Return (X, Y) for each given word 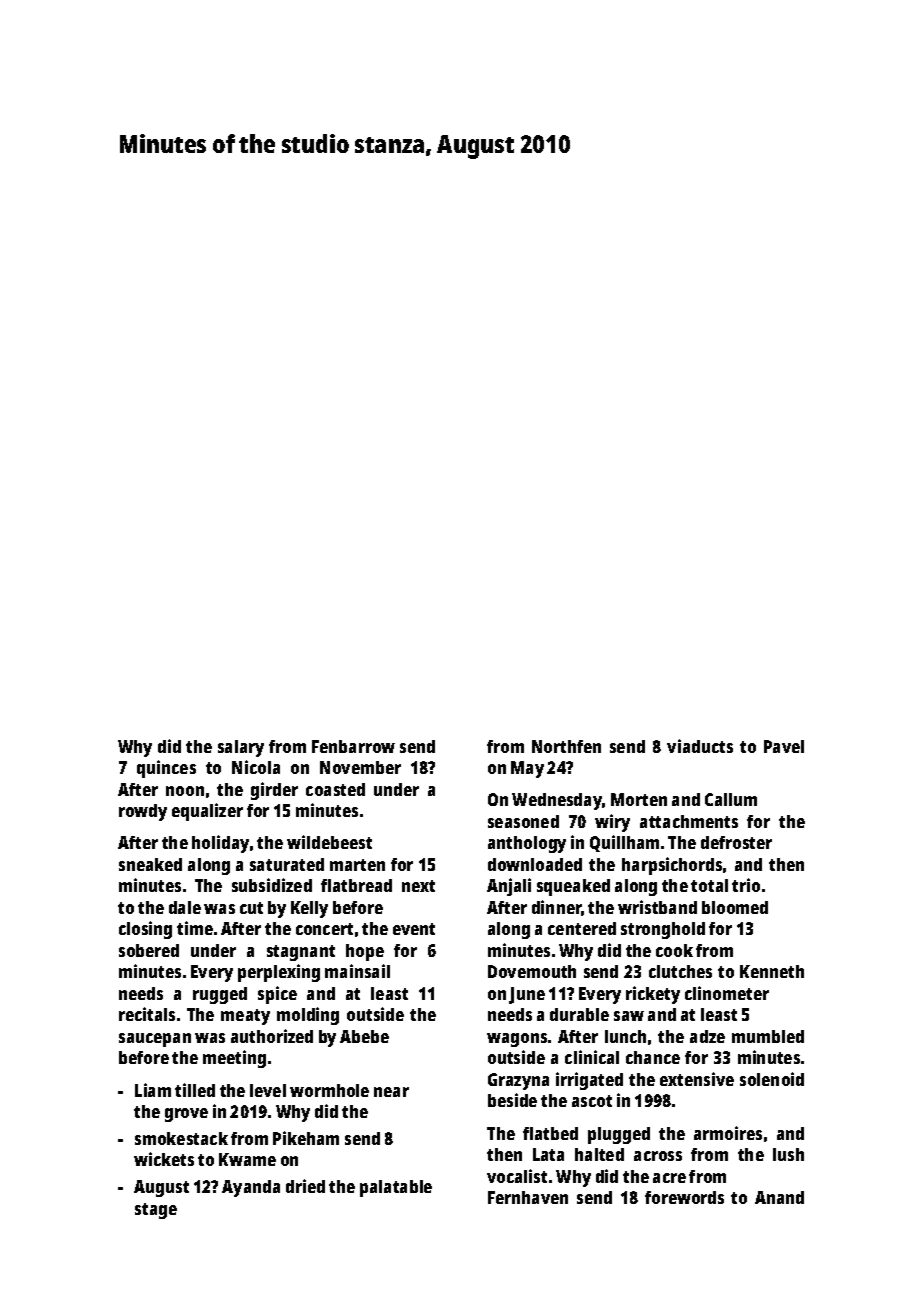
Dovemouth (532, 971)
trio (746, 885)
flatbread (356, 885)
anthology (527, 844)
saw (629, 1016)
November (360, 767)
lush (788, 1154)
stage (156, 1211)
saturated (287, 864)
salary (241, 748)
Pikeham (306, 1138)
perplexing (279, 973)
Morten (639, 799)
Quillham (624, 843)
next (418, 886)
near (391, 1092)
